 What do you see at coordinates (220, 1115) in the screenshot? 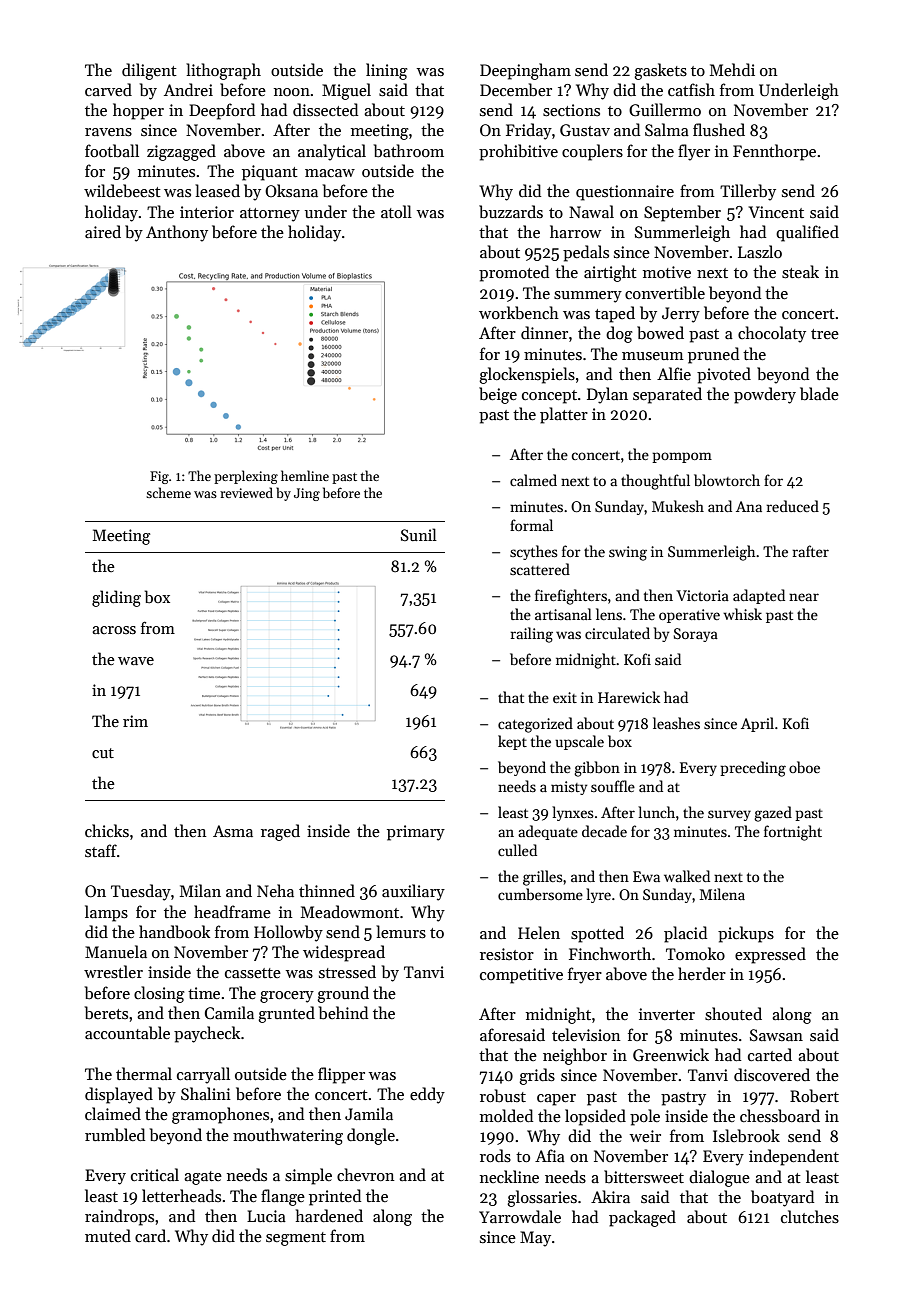
I see `gramophones` at bounding box center [220, 1115].
